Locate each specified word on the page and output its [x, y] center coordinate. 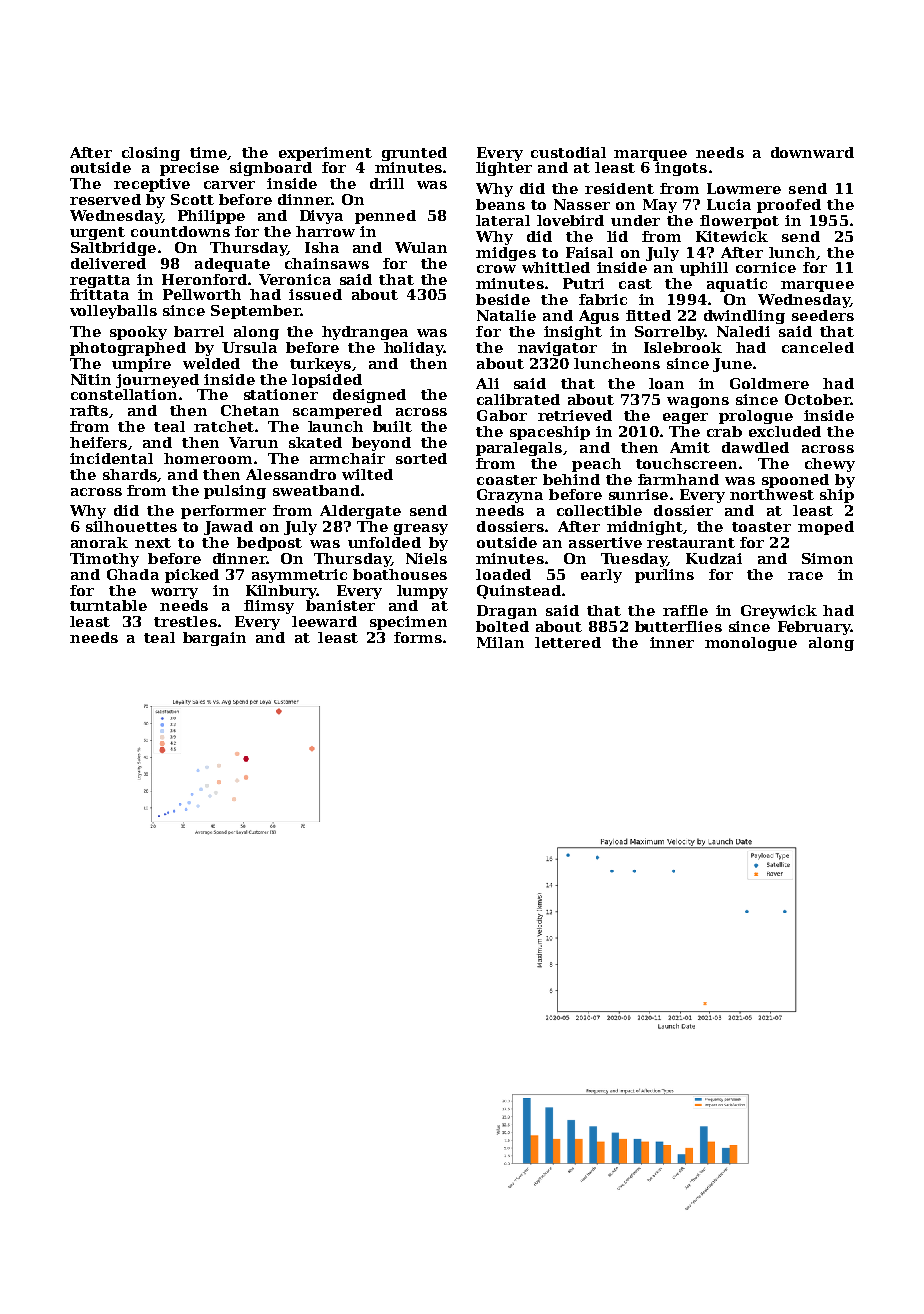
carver [229, 185]
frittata [99, 294]
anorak [99, 542]
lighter [504, 169]
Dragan [507, 612]
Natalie [506, 315]
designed [369, 396]
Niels [426, 558]
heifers [98, 442]
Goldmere [769, 383]
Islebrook [683, 347]
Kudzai [714, 558]
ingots [681, 169]
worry [174, 593]
